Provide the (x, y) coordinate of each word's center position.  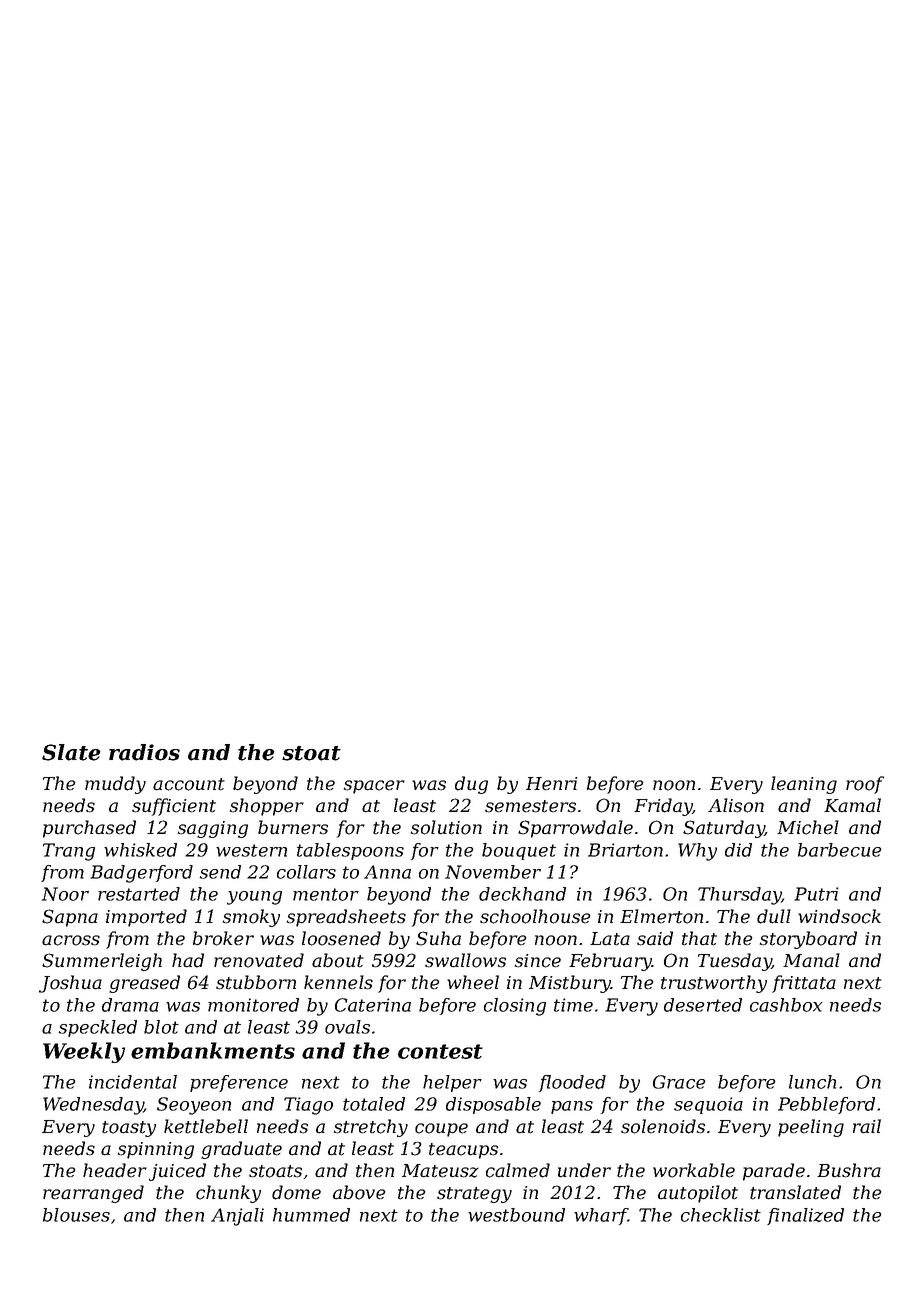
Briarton (625, 850)
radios (144, 752)
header (115, 1170)
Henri (551, 784)
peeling (811, 1128)
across (71, 940)
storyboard (808, 940)
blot (161, 1027)
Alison (736, 805)
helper (452, 1083)
